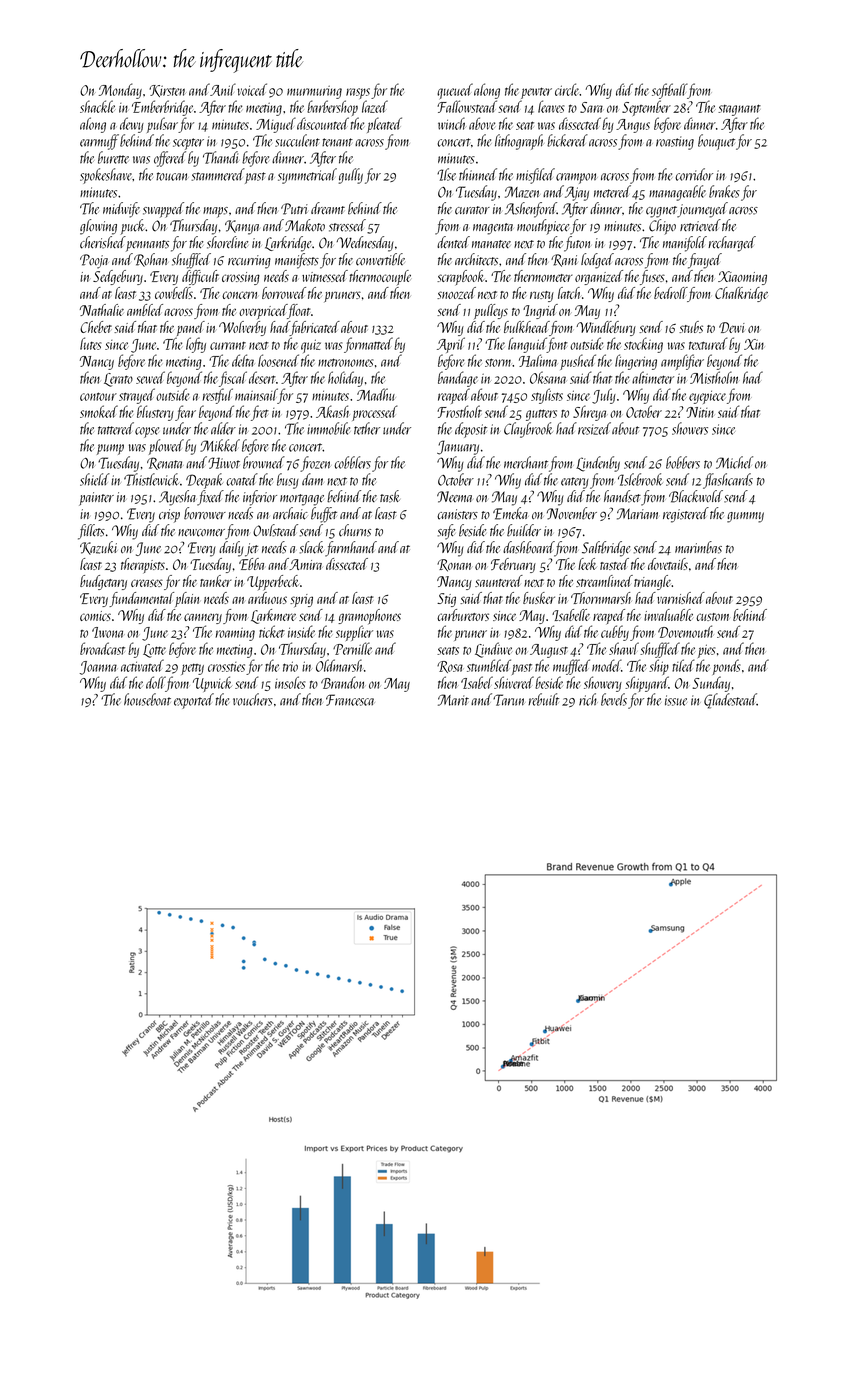 The width and height of the screenshot is (849, 1400). Describe the element at coordinates (715, 377) in the screenshot. I see `Mistholm` at that location.
